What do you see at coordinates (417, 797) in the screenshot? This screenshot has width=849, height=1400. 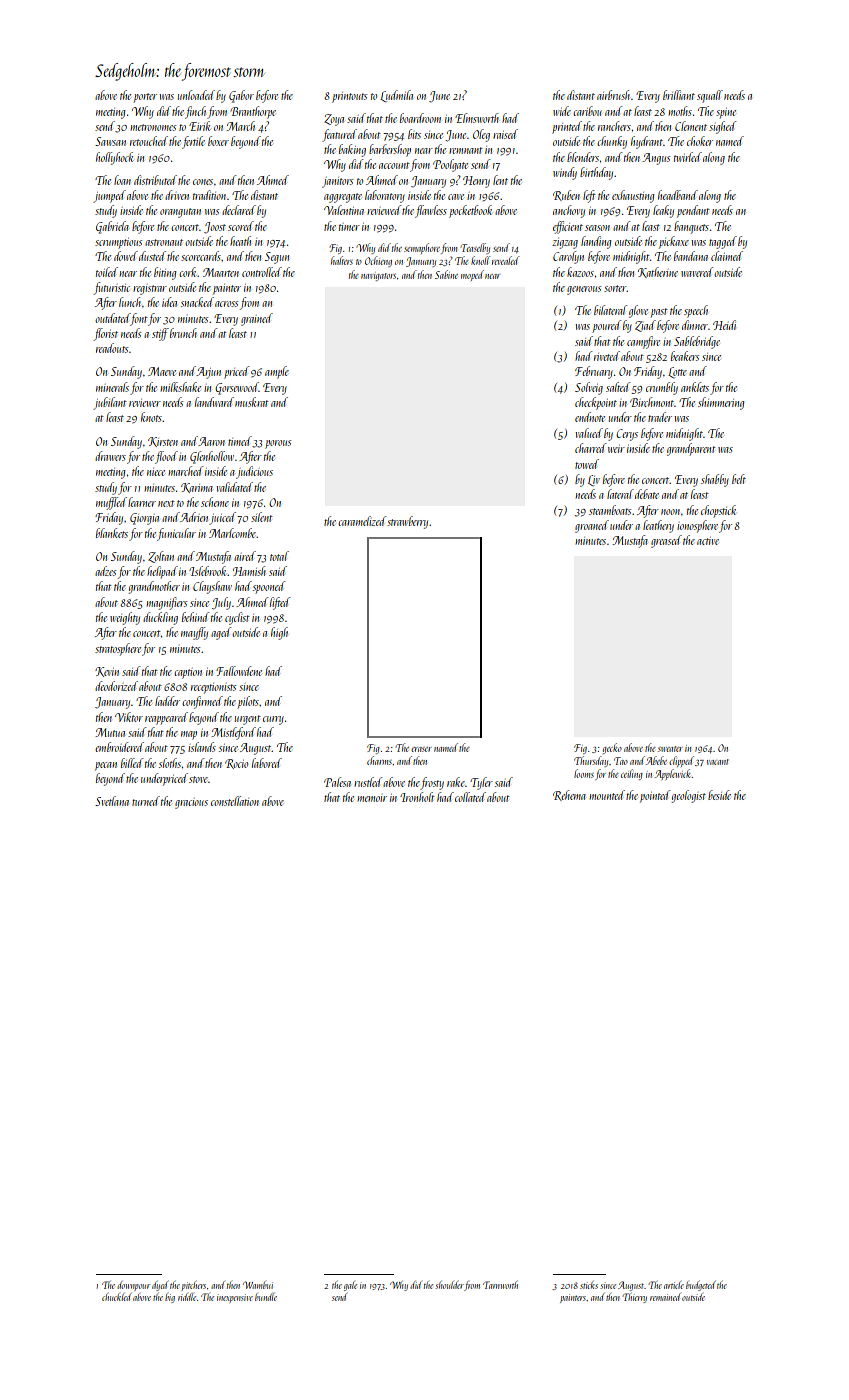 I see `Ironholt` at bounding box center [417, 797].
